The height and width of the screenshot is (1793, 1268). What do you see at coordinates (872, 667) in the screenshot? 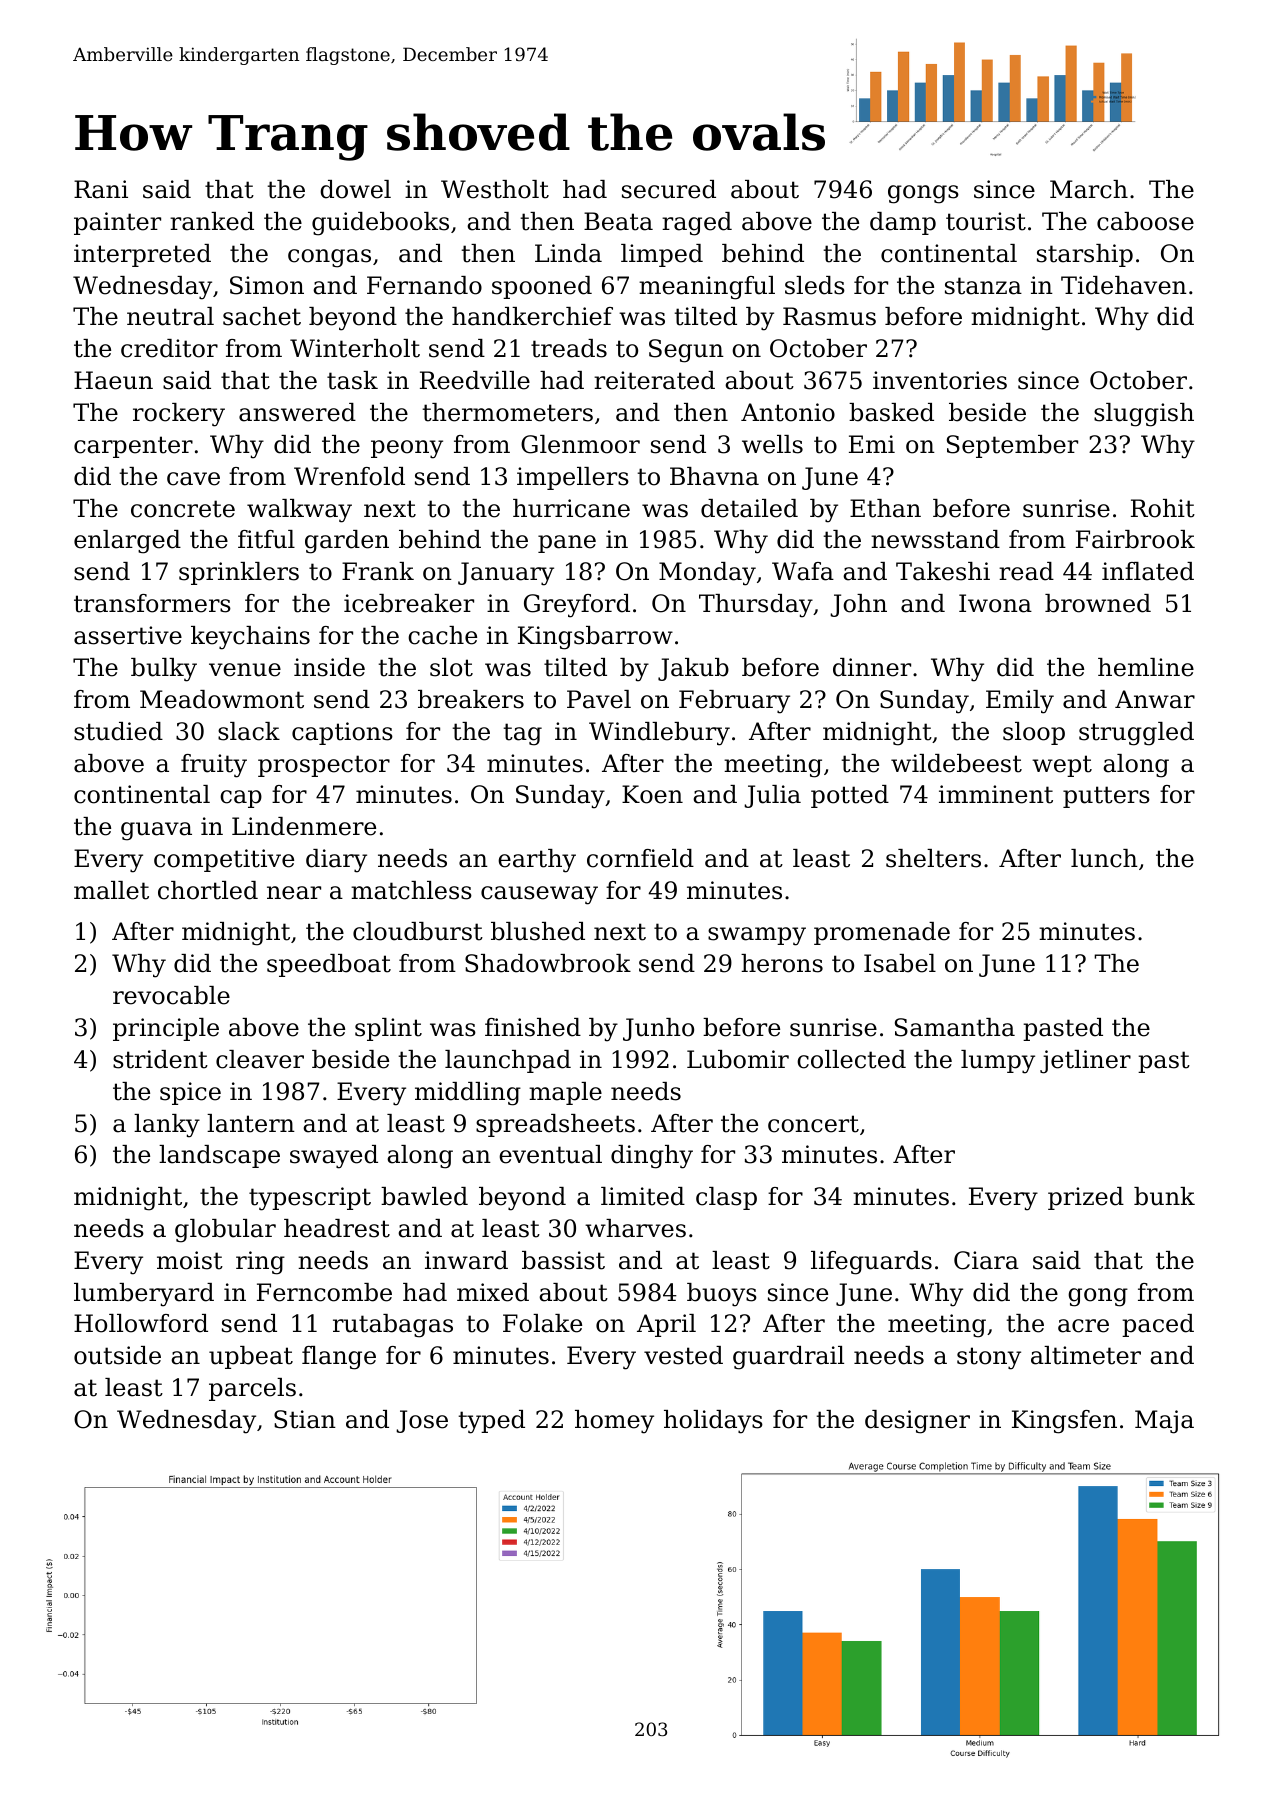
I see `dinner` at bounding box center [872, 667].
